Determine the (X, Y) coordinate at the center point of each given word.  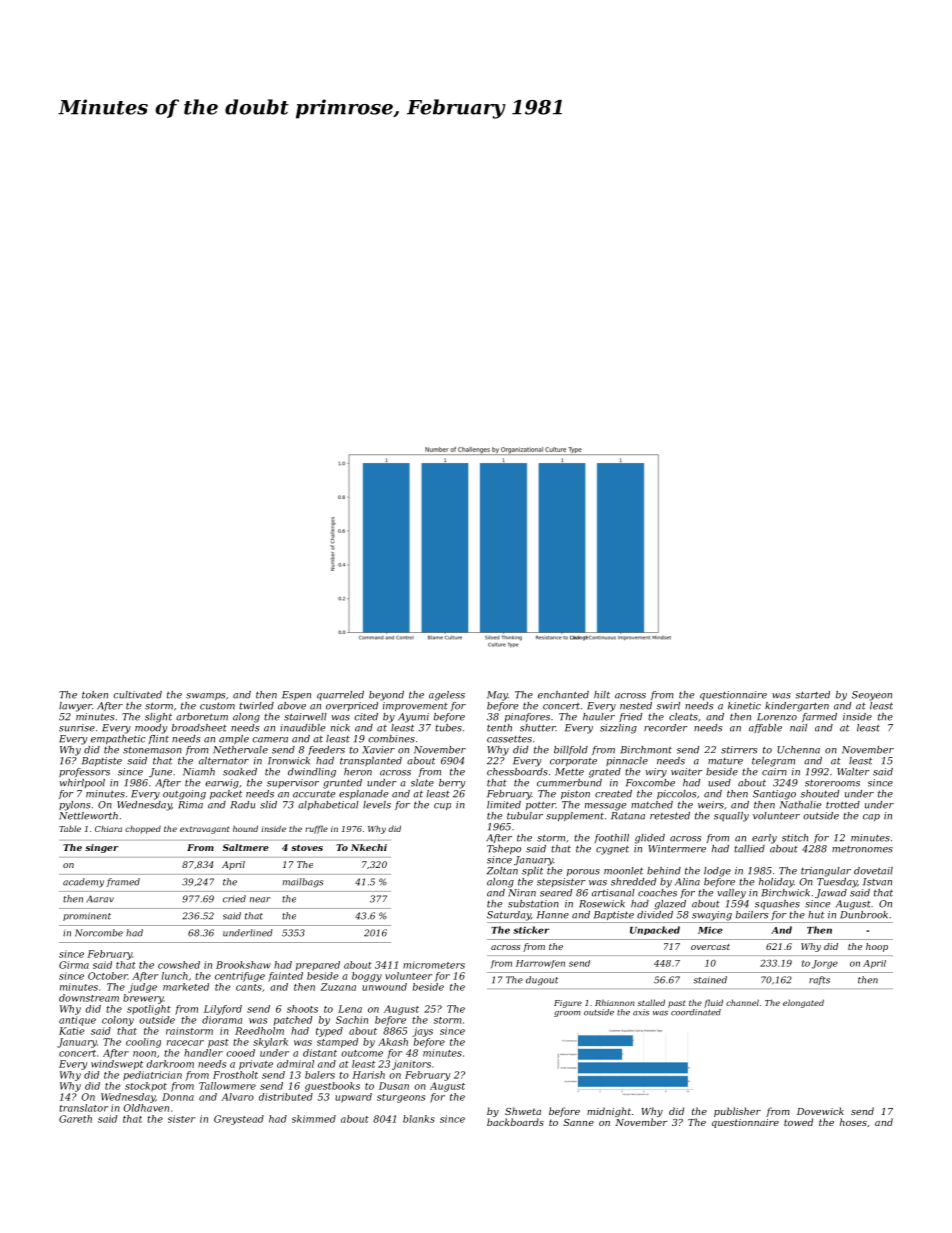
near (260, 900)
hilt (602, 695)
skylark (270, 1043)
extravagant (204, 830)
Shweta (523, 1111)
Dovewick (820, 1111)
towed (798, 1122)
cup (442, 806)
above (292, 706)
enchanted (563, 695)
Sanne (578, 1122)
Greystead (239, 1120)
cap (871, 817)
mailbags (303, 882)
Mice (710, 930)
